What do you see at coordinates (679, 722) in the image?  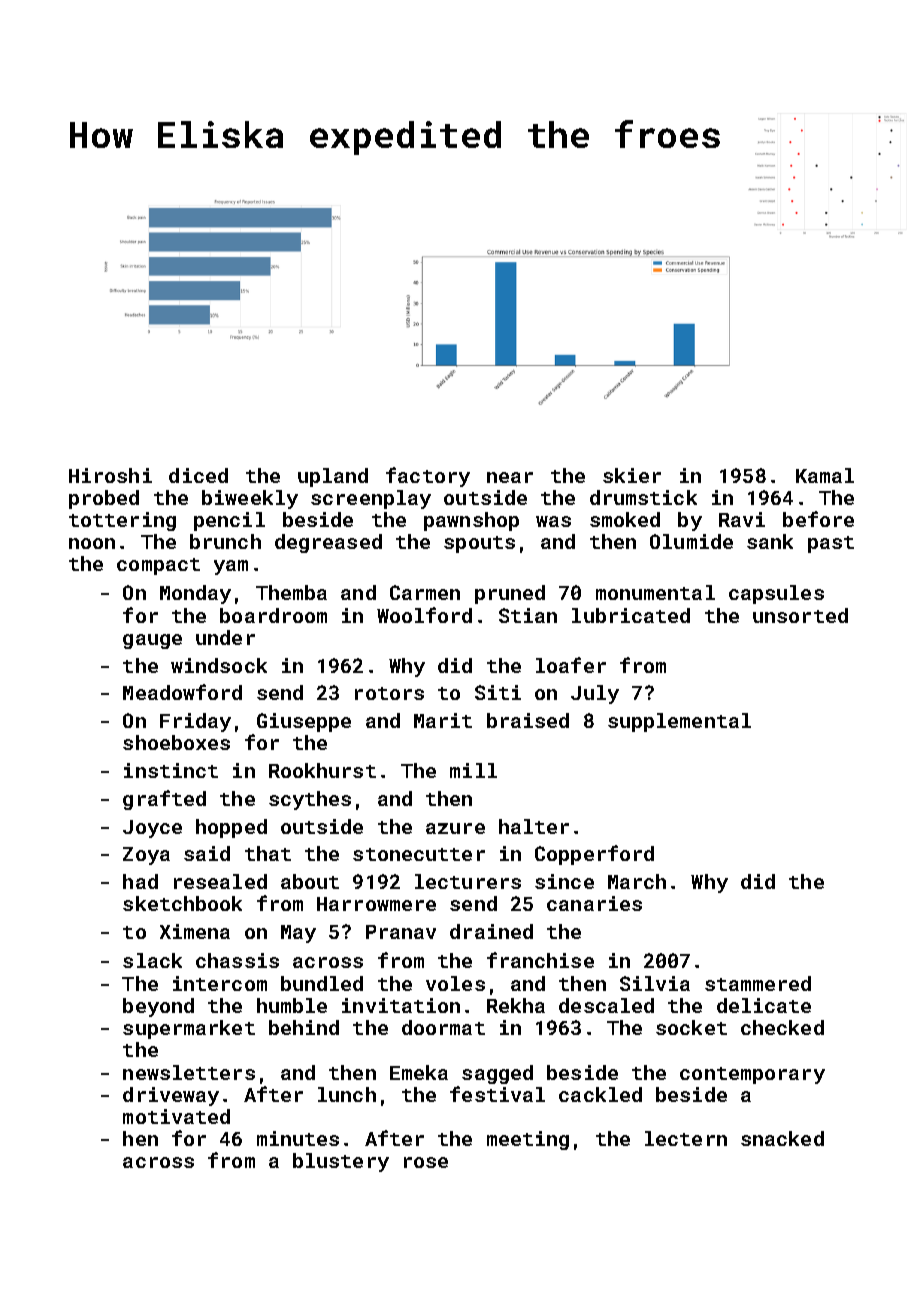 I see `supplemental` at bounding box center [679, 722].
